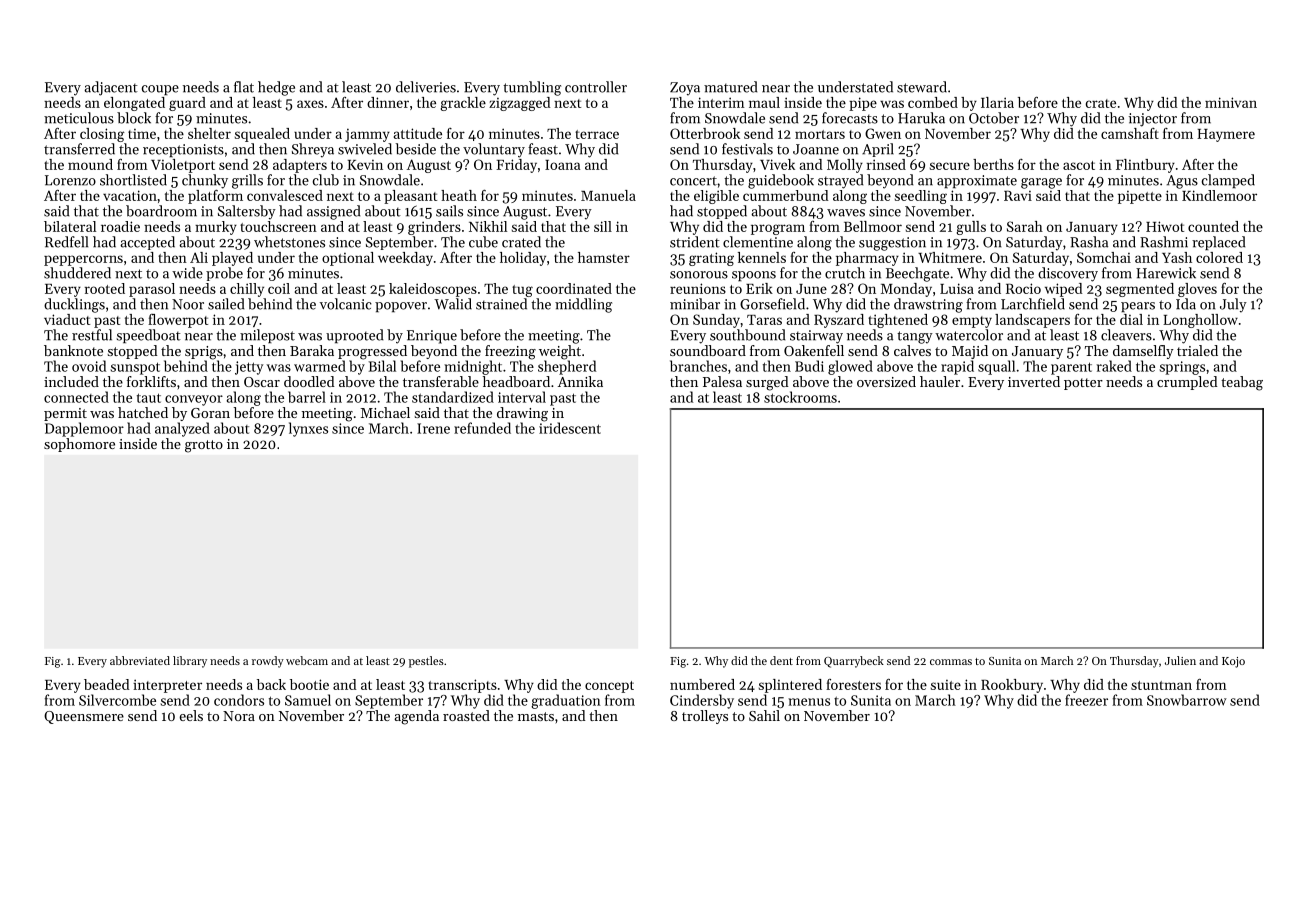  What do you see at coordinates (79, 445) in the document?
I see `sophomore` at bounding box center [79, 445].
